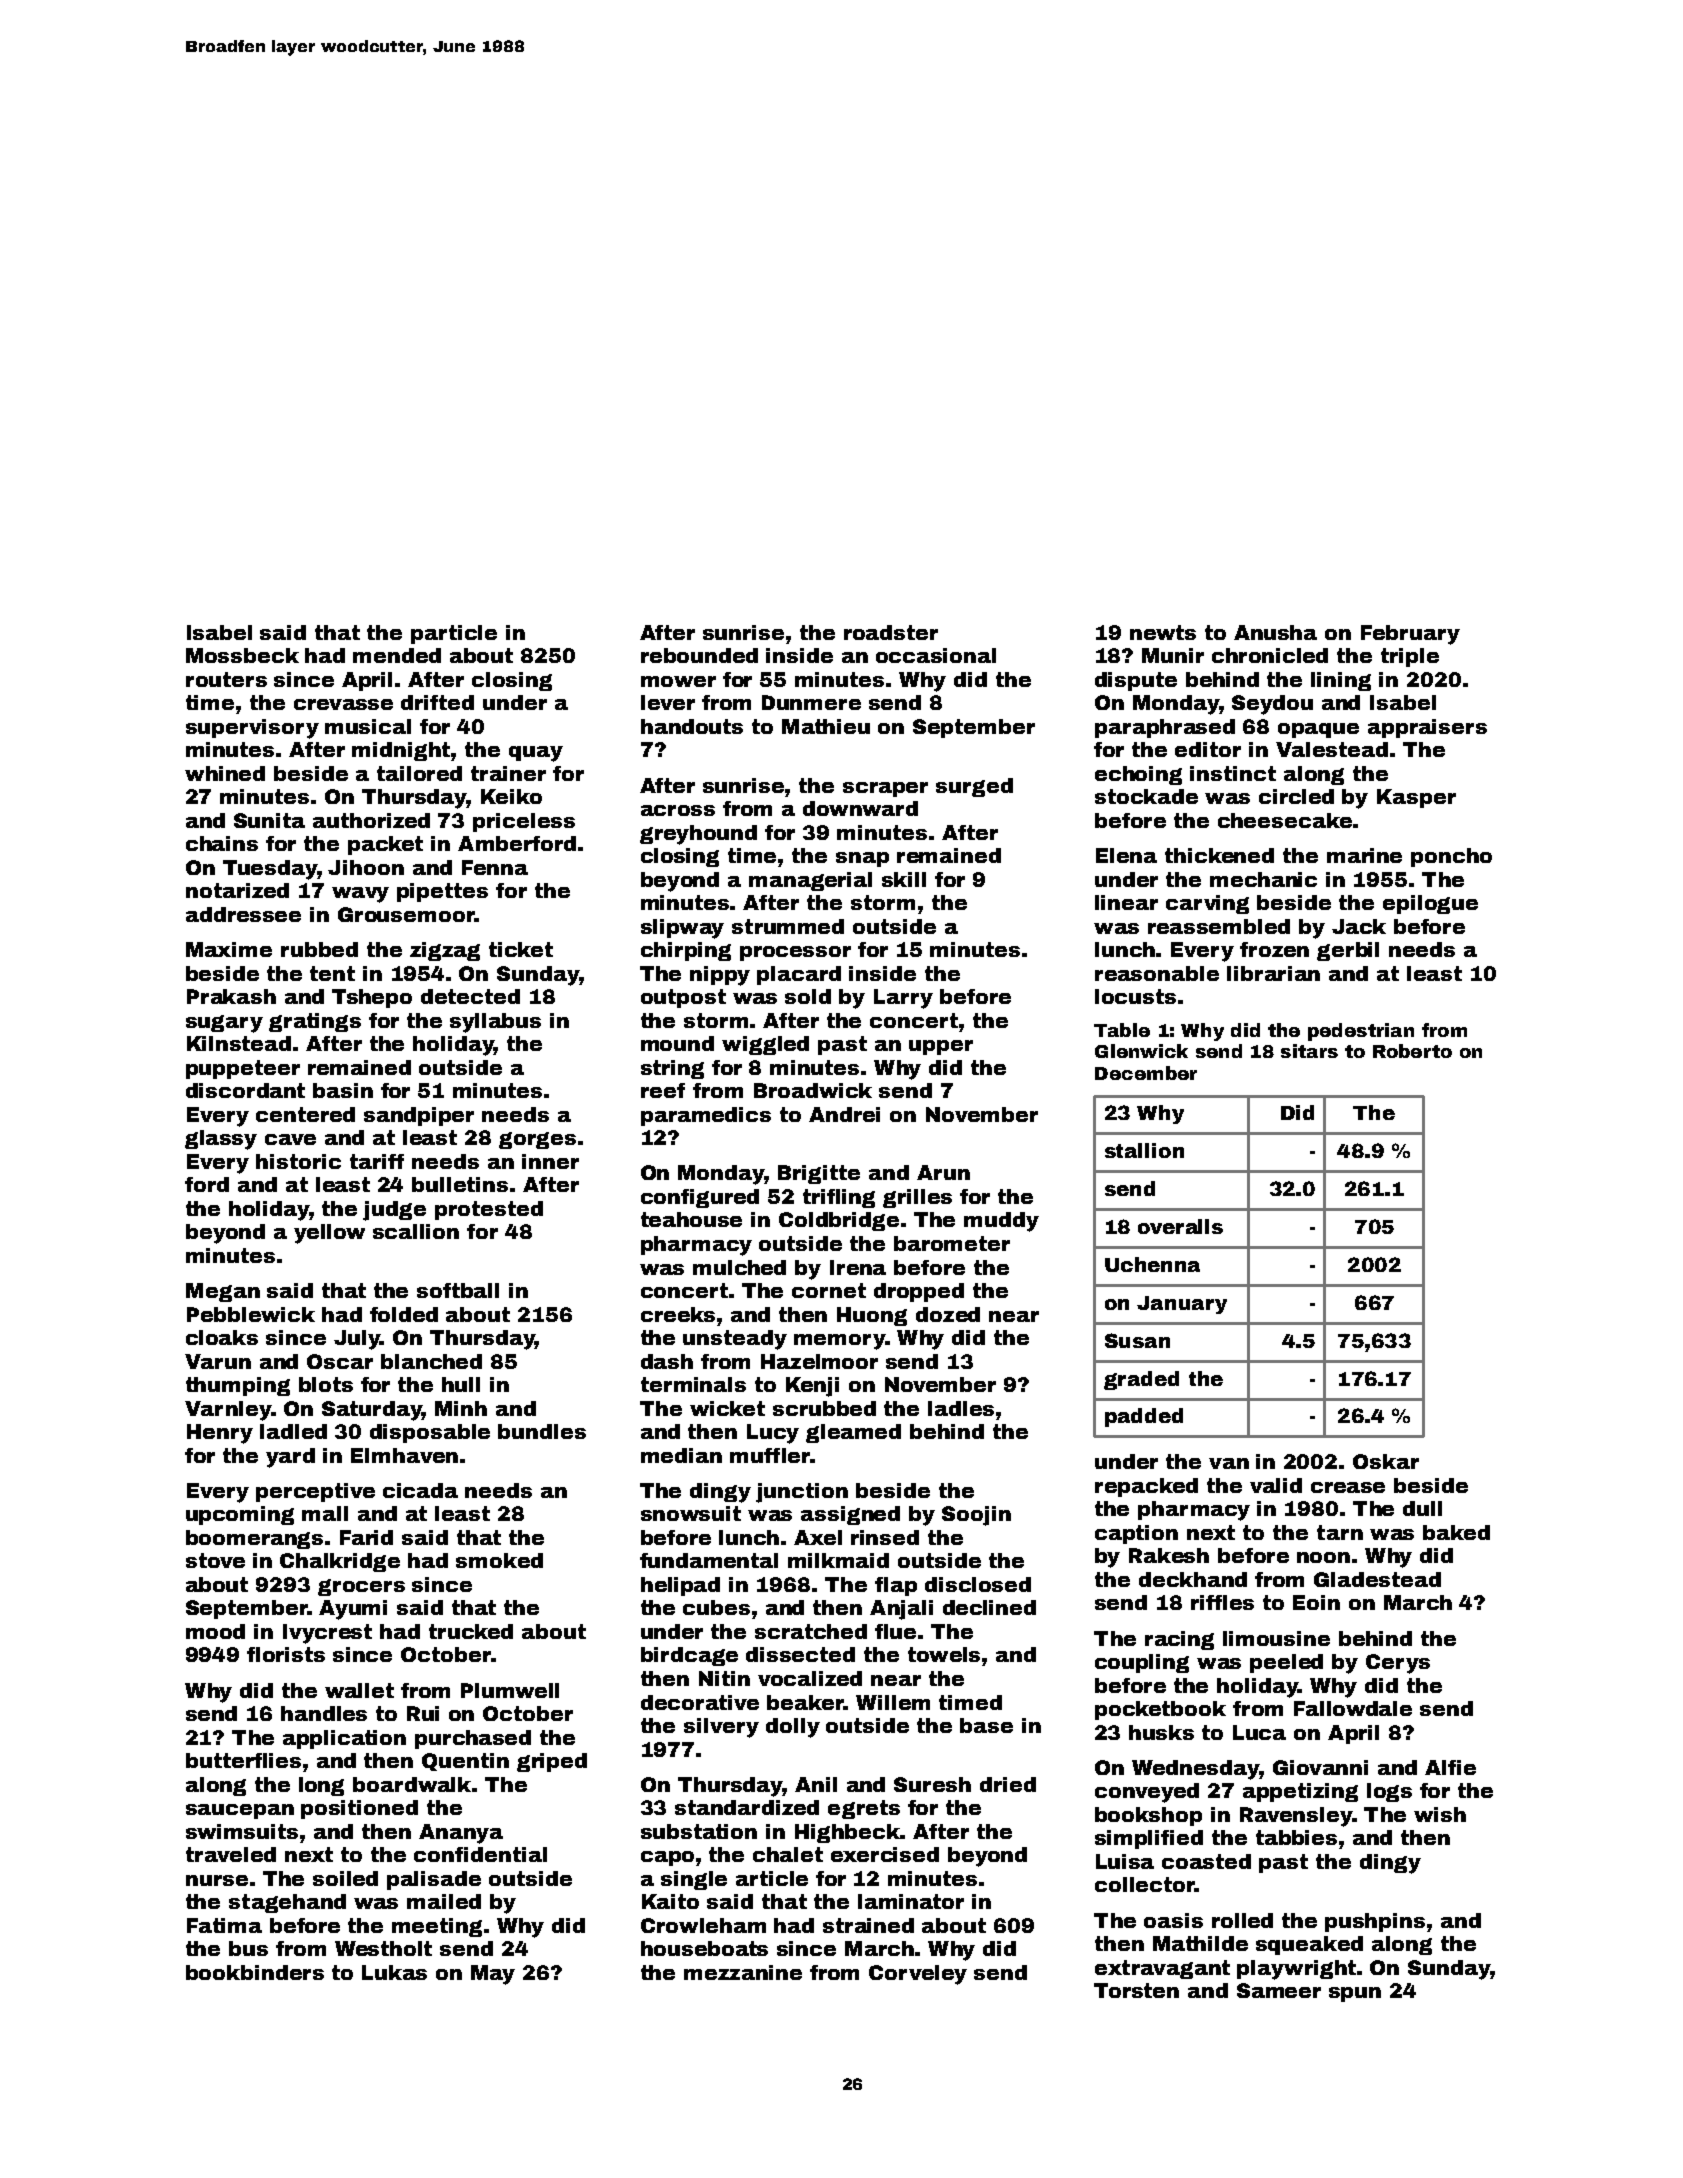 This screenshot has width=1683, height=2178. What do you see at coordinates (704, 1948) in the screenshot?
I see `houseboats` at bounding box center [704, 1948].
